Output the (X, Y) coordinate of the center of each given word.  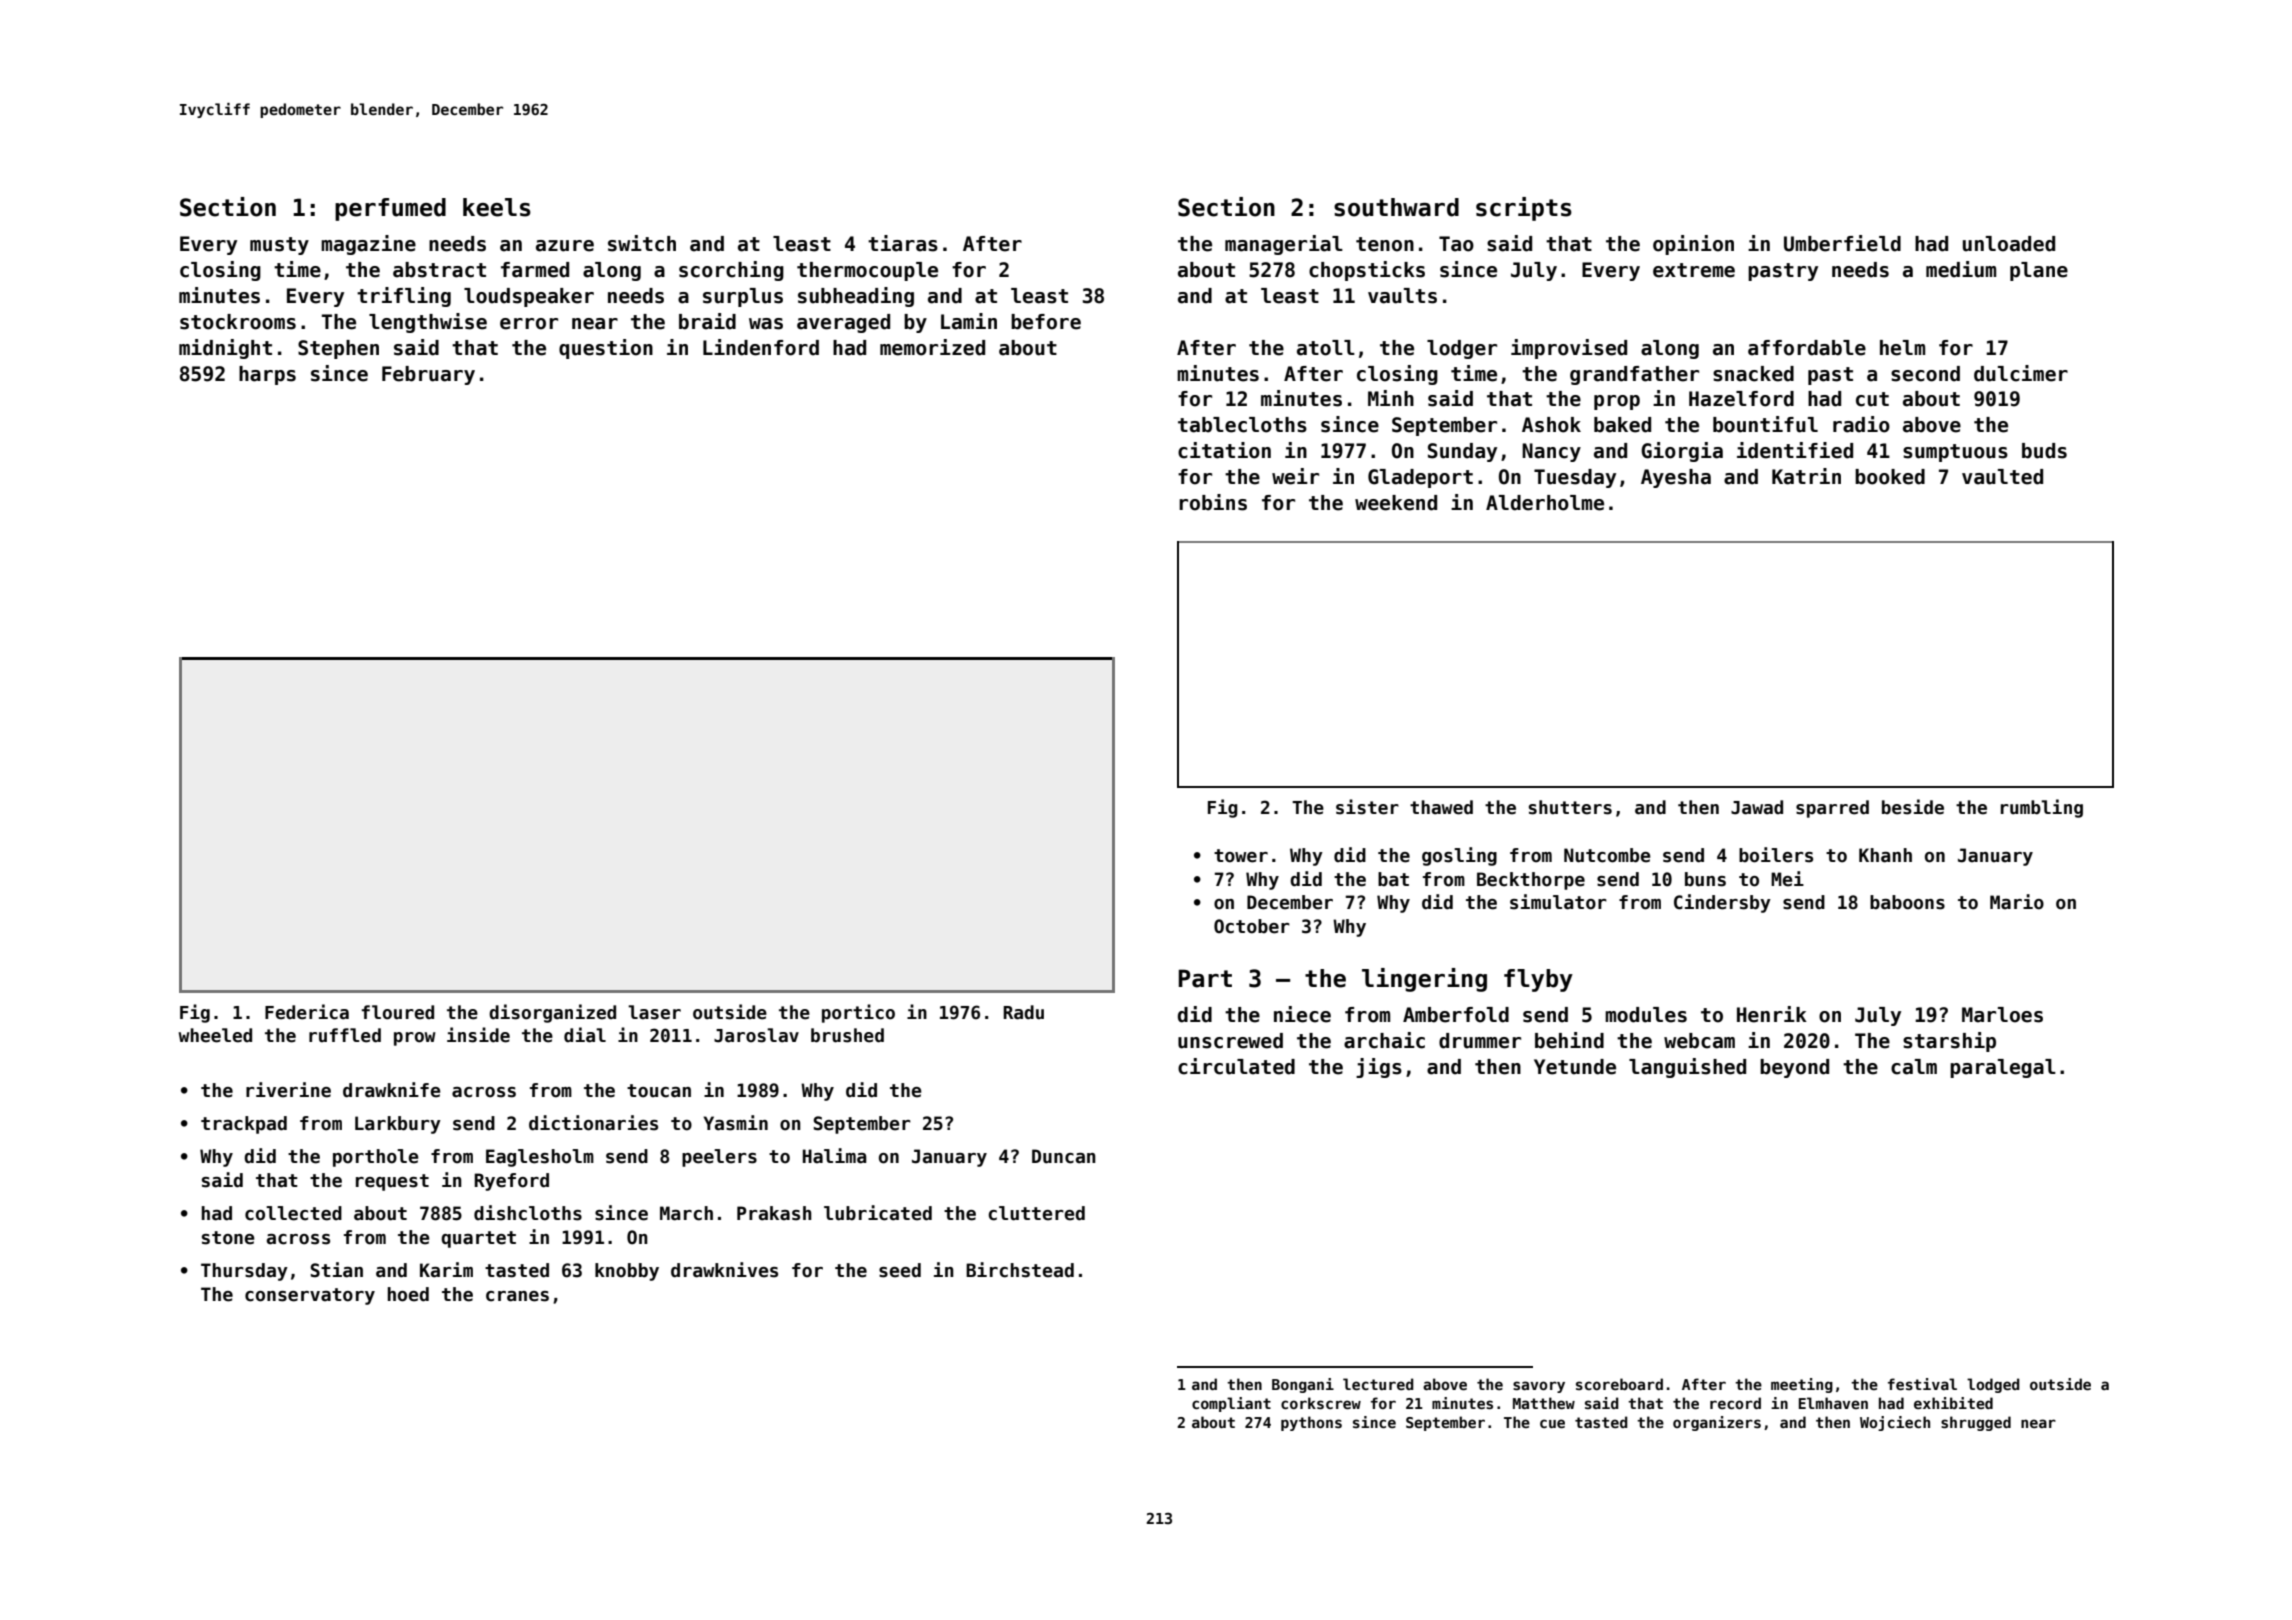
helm (1902, 348)
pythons (1311, 1423)
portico (858, 1013)
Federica (307, 1012)
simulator (1558, 902)
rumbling (2042, 808)
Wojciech (1895, 1423)
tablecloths (1242, 425)
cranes (517, 1296)
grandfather (1634, 375)
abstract (439, 270)
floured (397, 1012)
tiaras (903, 243)
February (428, 375)
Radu (1023, 1012)
